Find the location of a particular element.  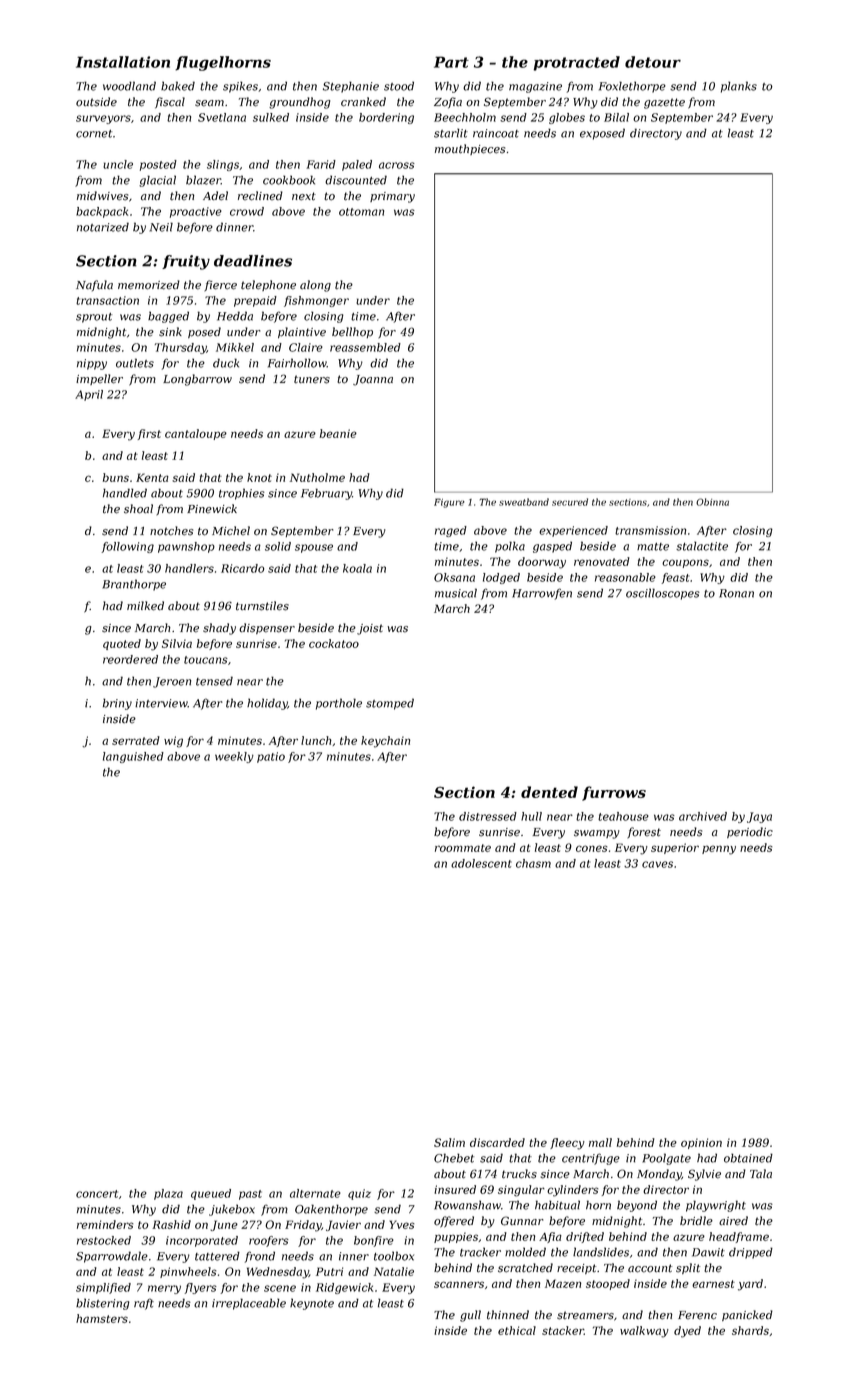

protracted is located at coordinates (577, 63).
